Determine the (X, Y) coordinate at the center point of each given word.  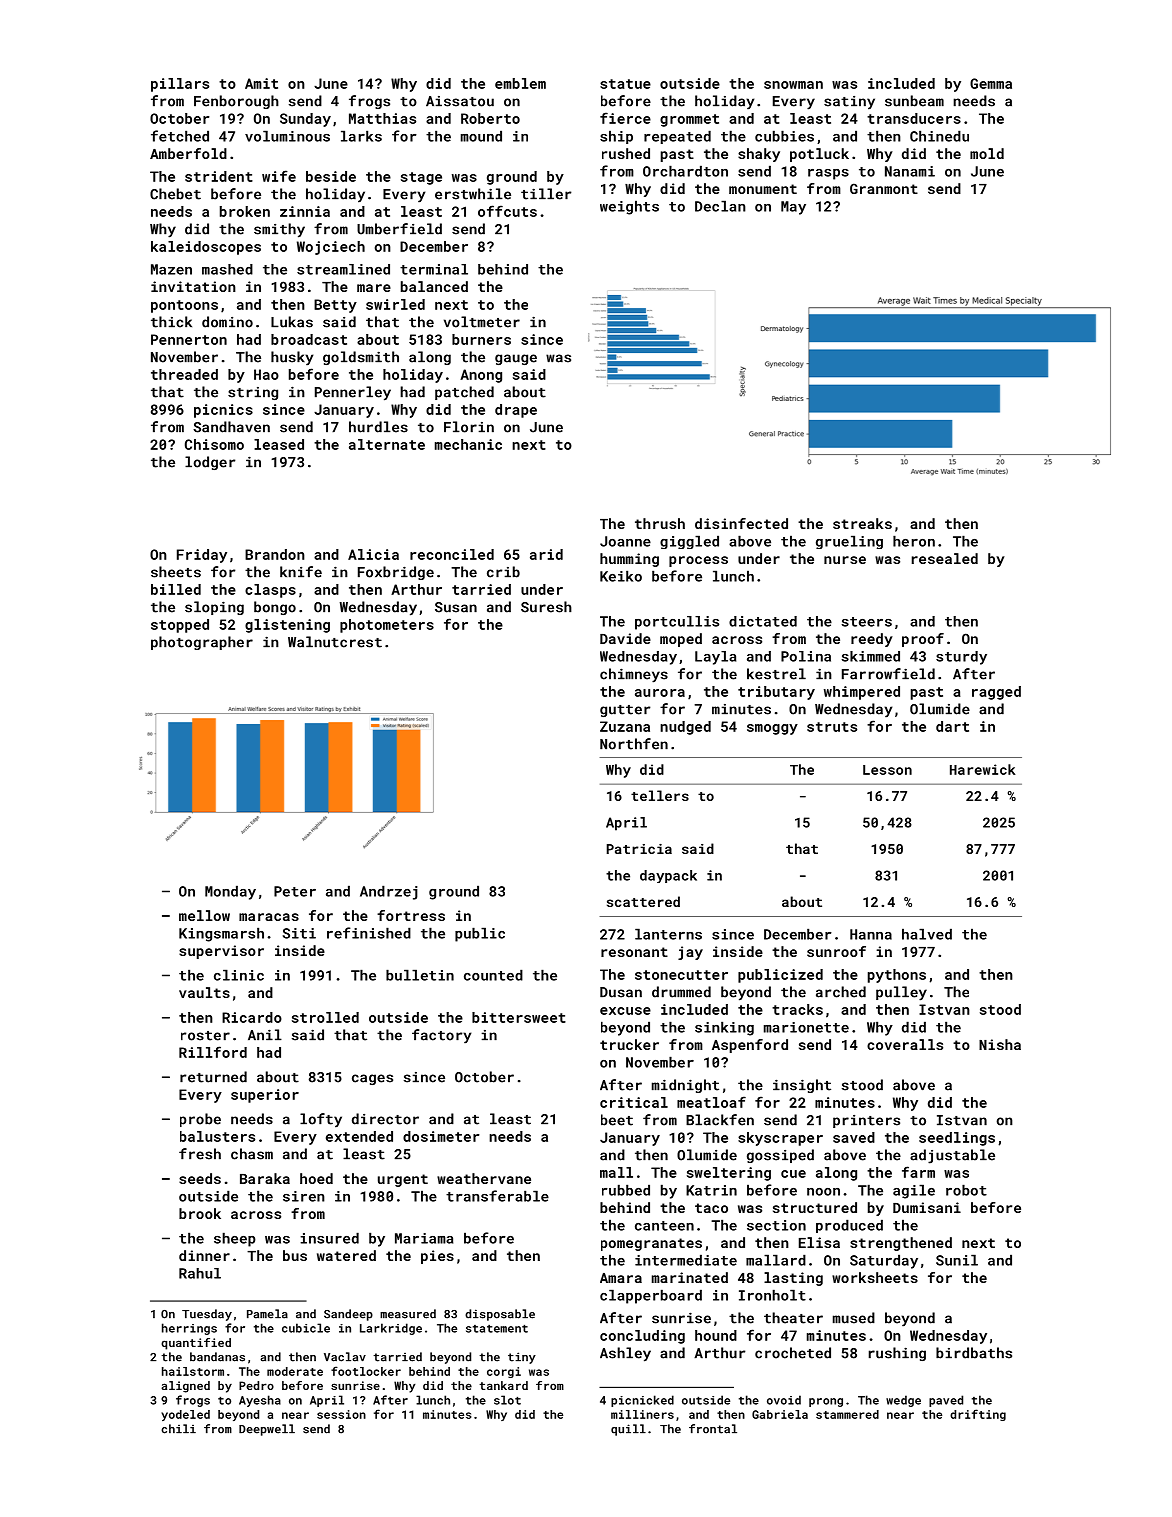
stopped (180, 626)
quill (628, 1430)
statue (625, 84)
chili (178, 1429)
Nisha (1000, 1044)
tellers (660, 795)
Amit (261, 83)
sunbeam (914, 101)
